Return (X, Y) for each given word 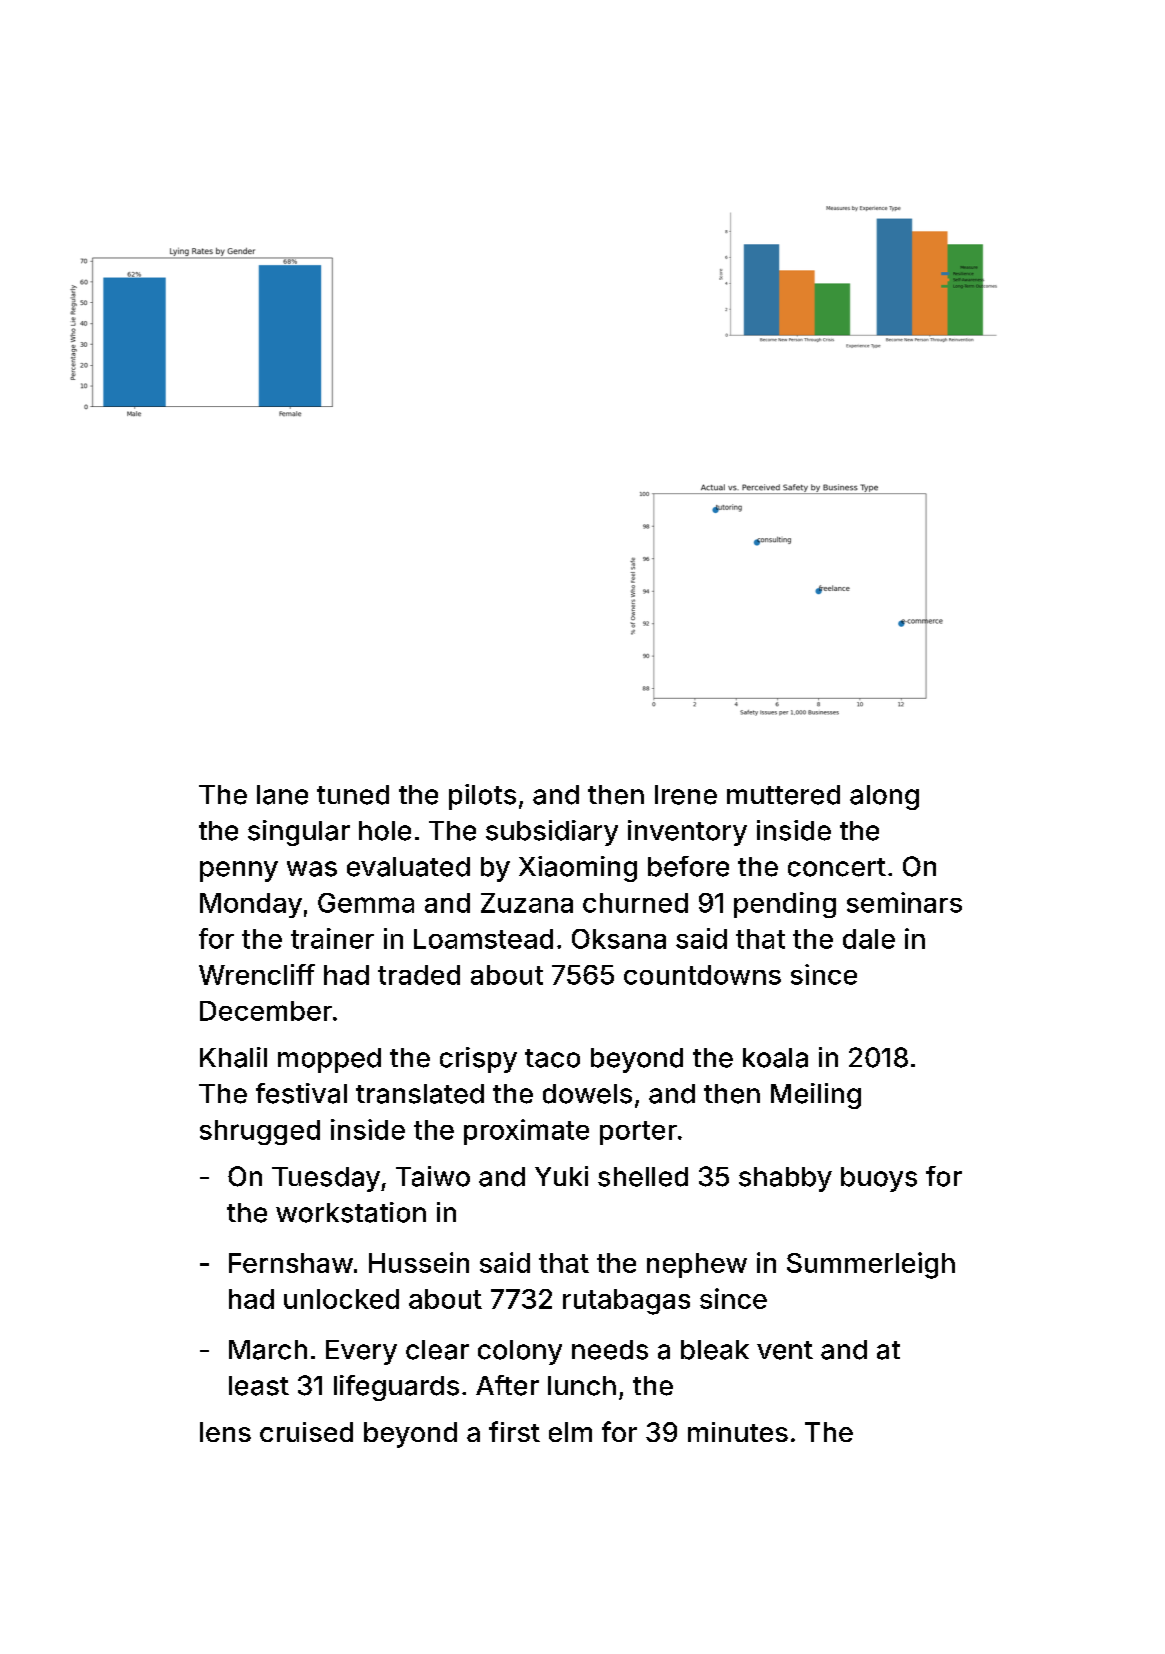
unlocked (341, 1299)
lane (282, 795)
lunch (582, 1386)
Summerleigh (871, 1265)
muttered (783, 795)
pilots (482, 797)
